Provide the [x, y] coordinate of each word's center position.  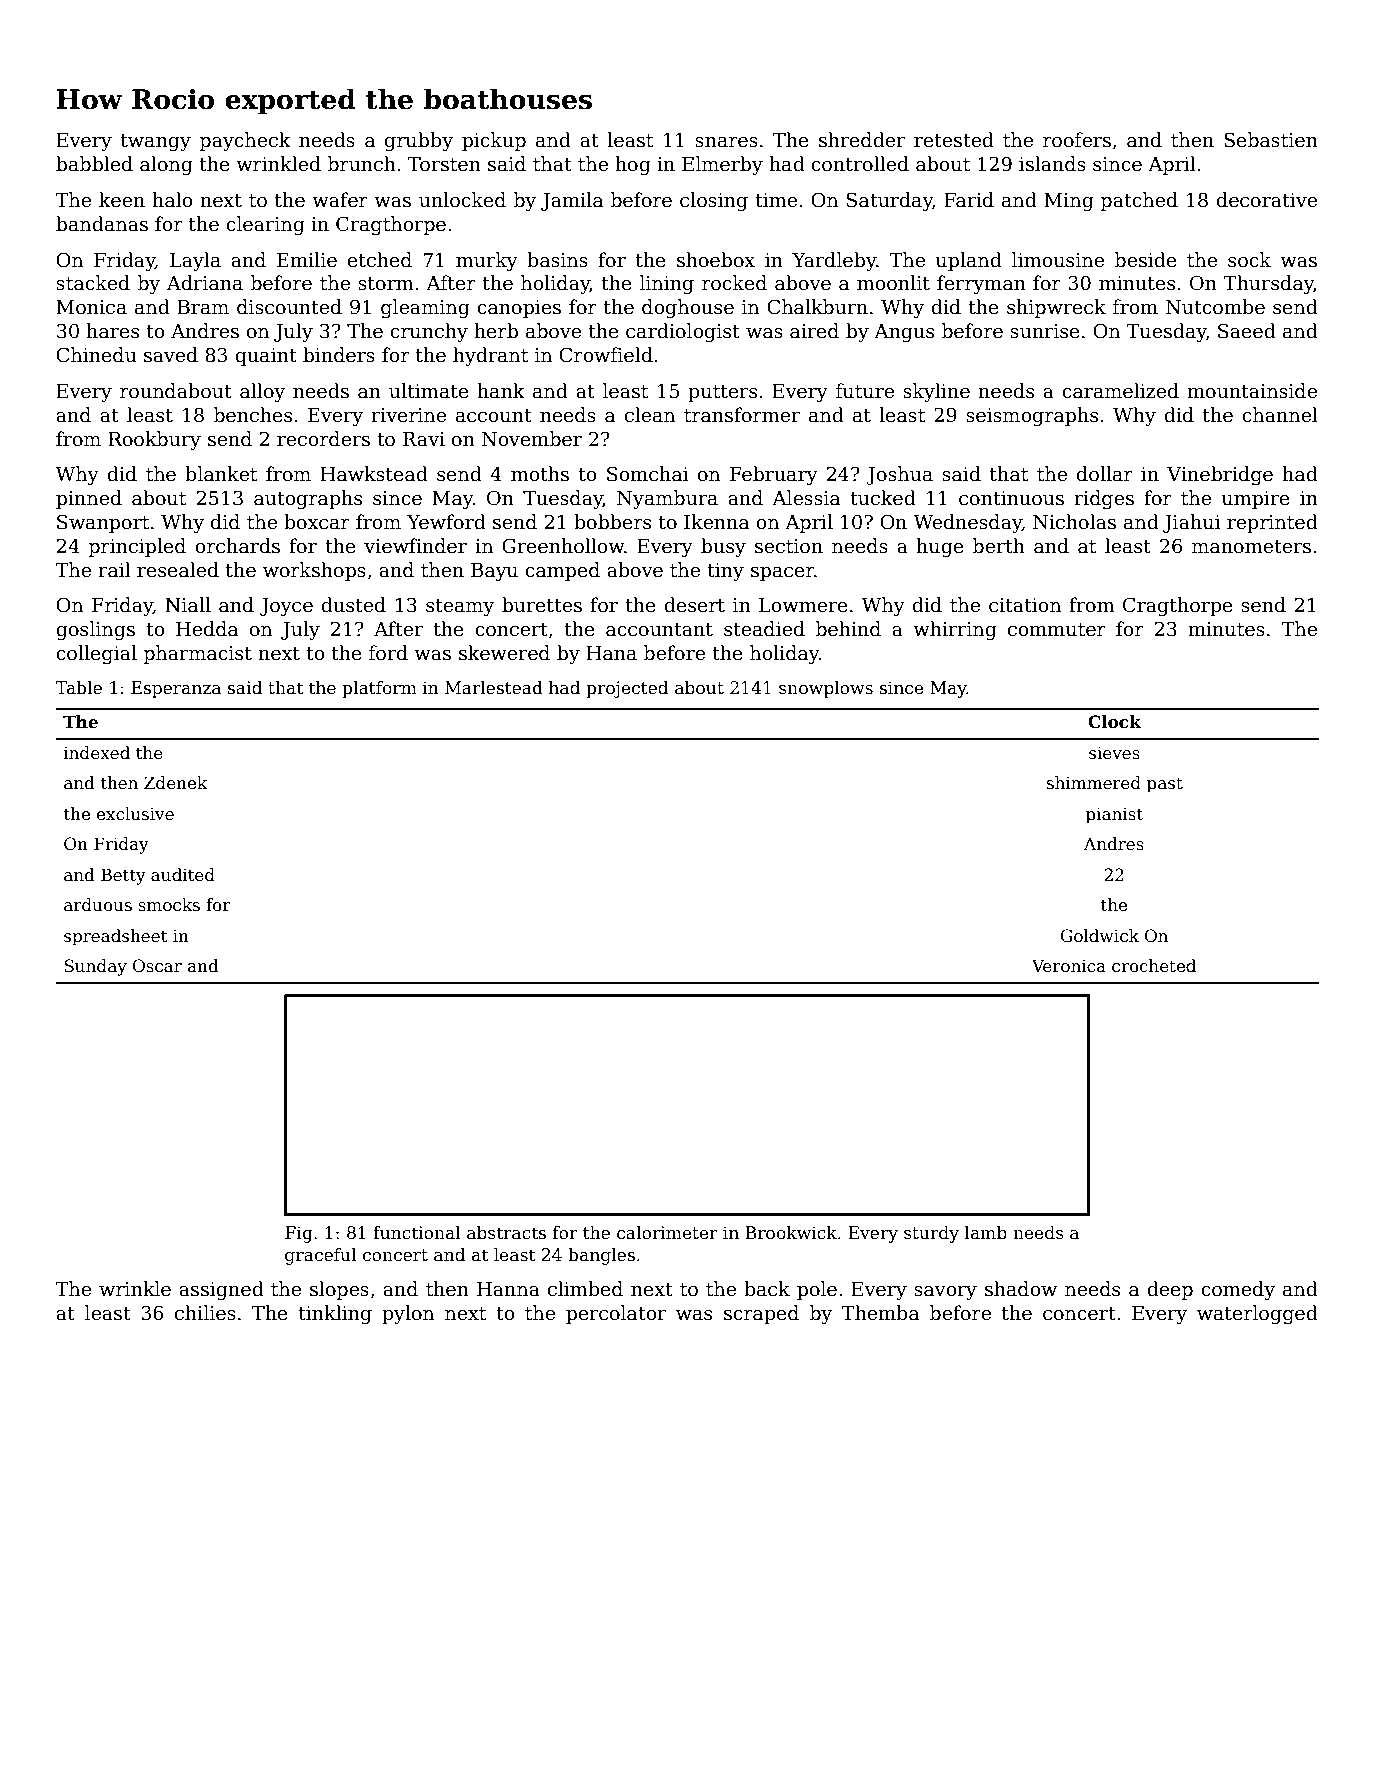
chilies [205, 1313]
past [1165, 785]
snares [726, 142]
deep [1170, 1290]
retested [954, 140]
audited [183, 875]
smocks [169, 905]
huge [940, 547]
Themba [880, 1313]
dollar [1105, 474]
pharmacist [198, 654]
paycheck [245, 141]
